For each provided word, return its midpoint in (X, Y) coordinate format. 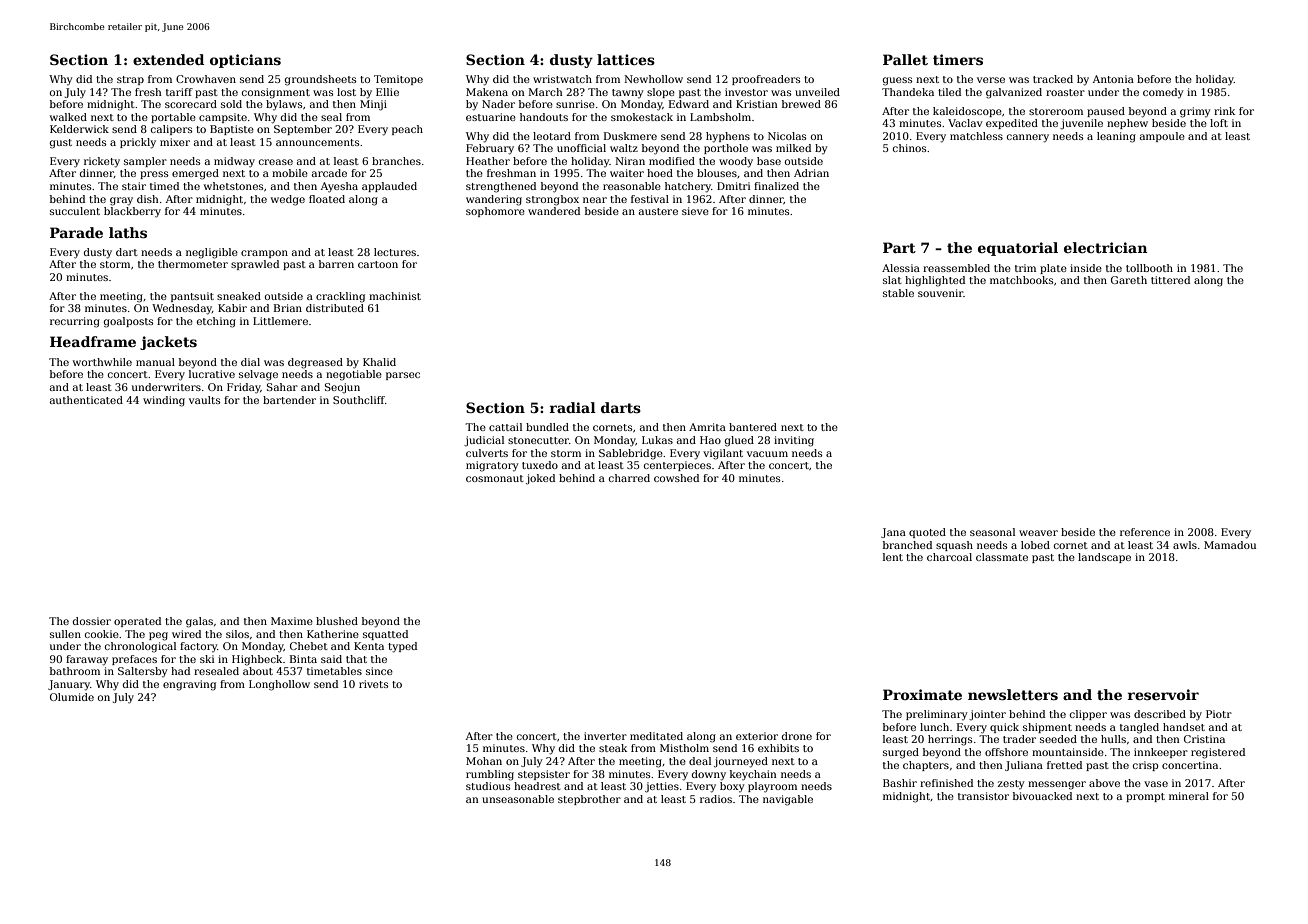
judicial (484, 441)
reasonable (632, 186)
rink (1224, 111)
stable (898, 293)
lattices (626, 59)
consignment (276, 93)
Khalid (379, 362)
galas (199, 622)
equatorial (1018, 249)
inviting (794, 441)
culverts (487, 453)
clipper (1088, 715)
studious (488, 786)
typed (402, 647)
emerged (195, 174)
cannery (1028, 138)
